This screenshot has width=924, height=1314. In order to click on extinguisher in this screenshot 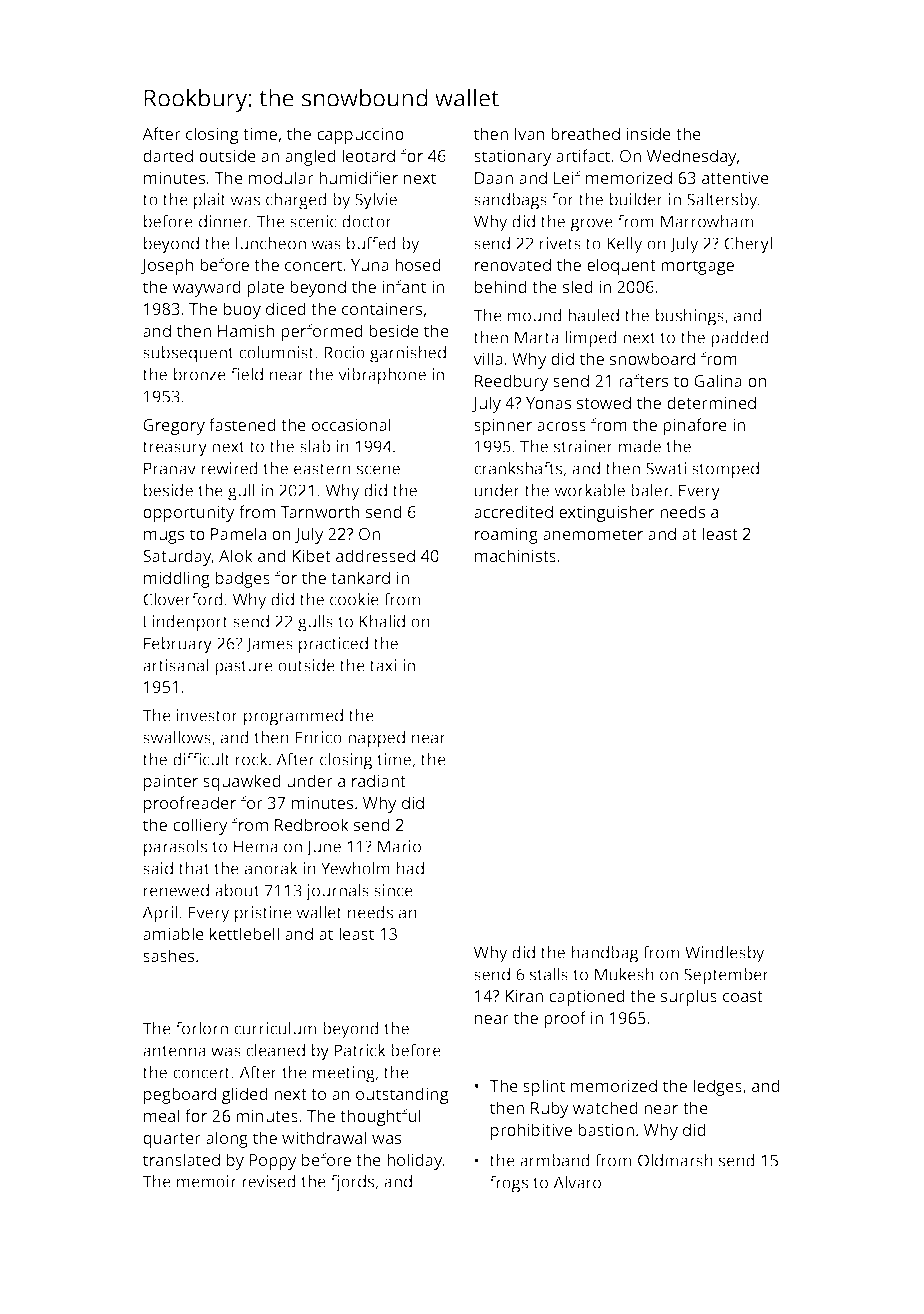, I will do `click(606, 513)`.
